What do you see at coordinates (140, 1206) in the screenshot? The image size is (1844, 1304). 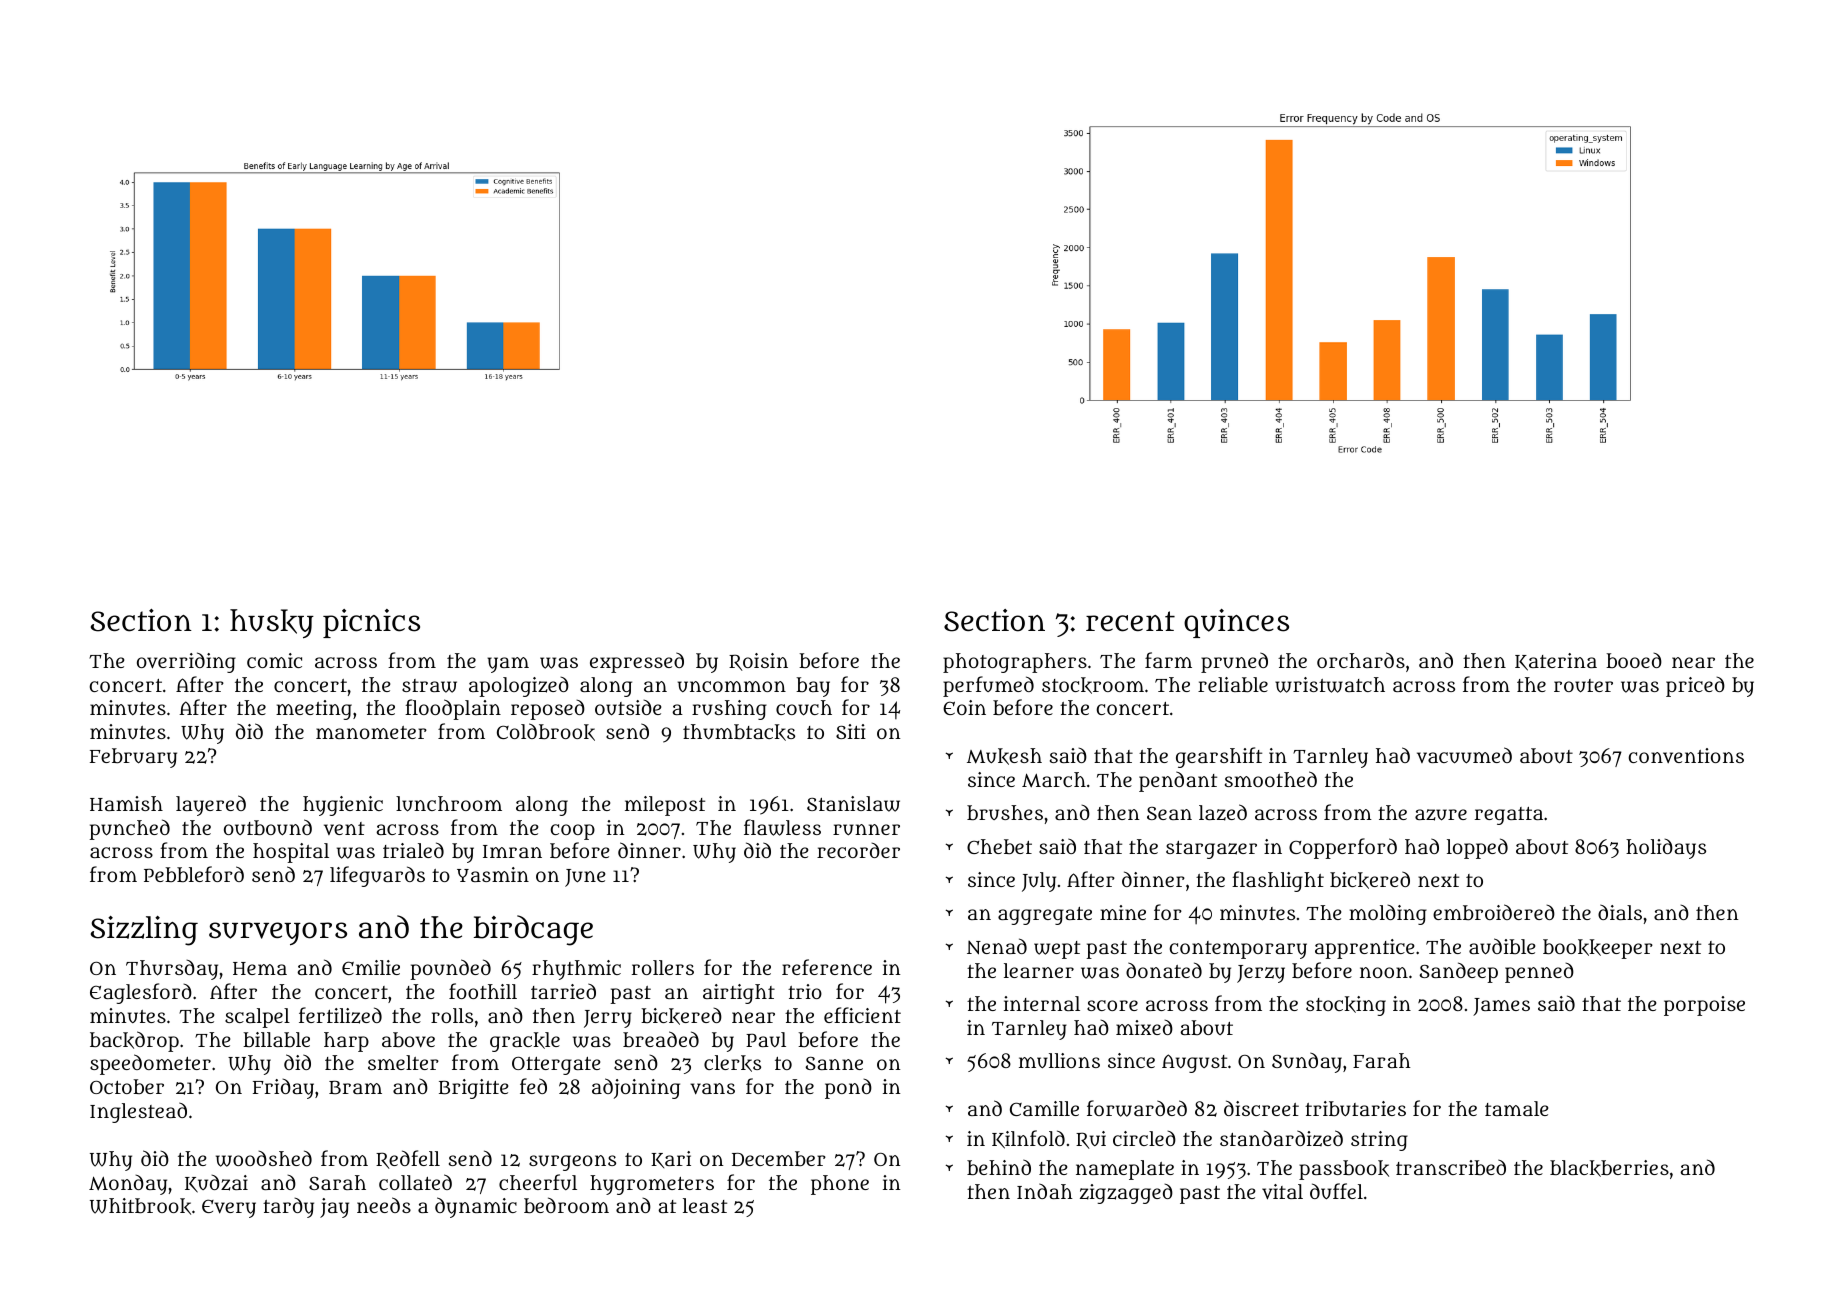 I see `Whitbrook` at bounding box center [140, 1206].
